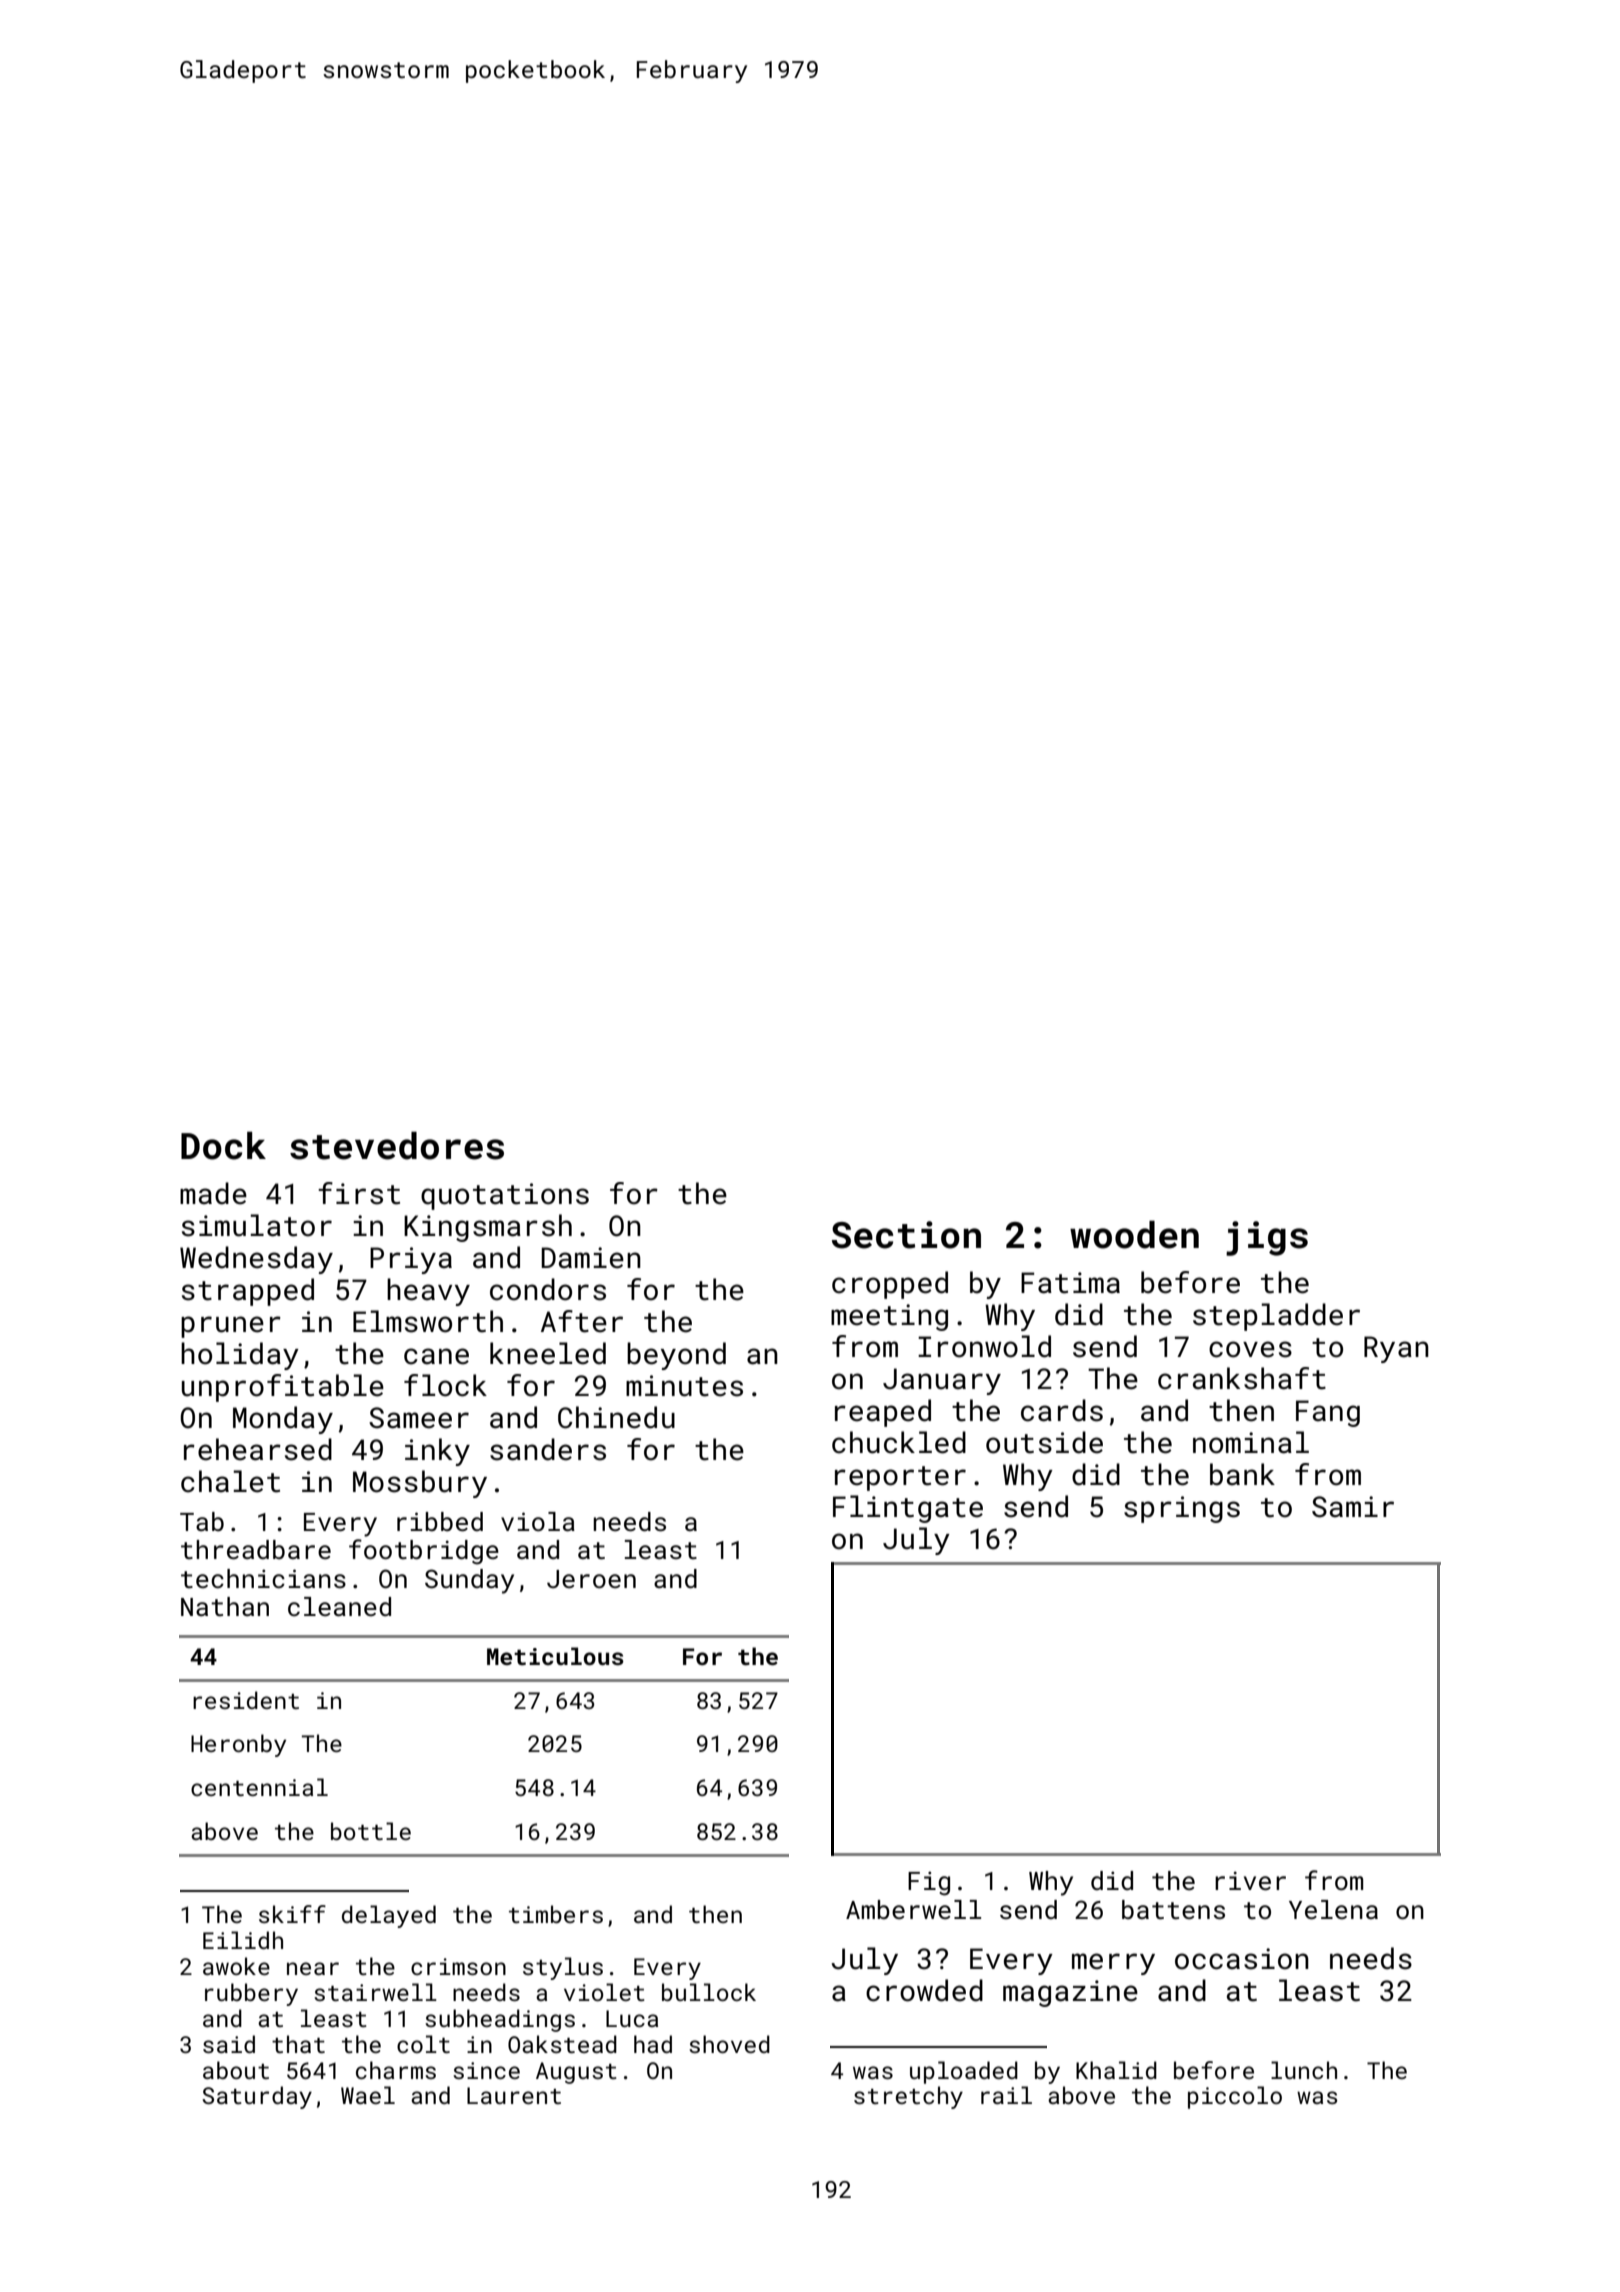 This screenshot has height=2292, width=1620. What do you see at coordinates (397, 1145) in the screenshot?
I see `stevedores` at bounding box center [397, 1145].
